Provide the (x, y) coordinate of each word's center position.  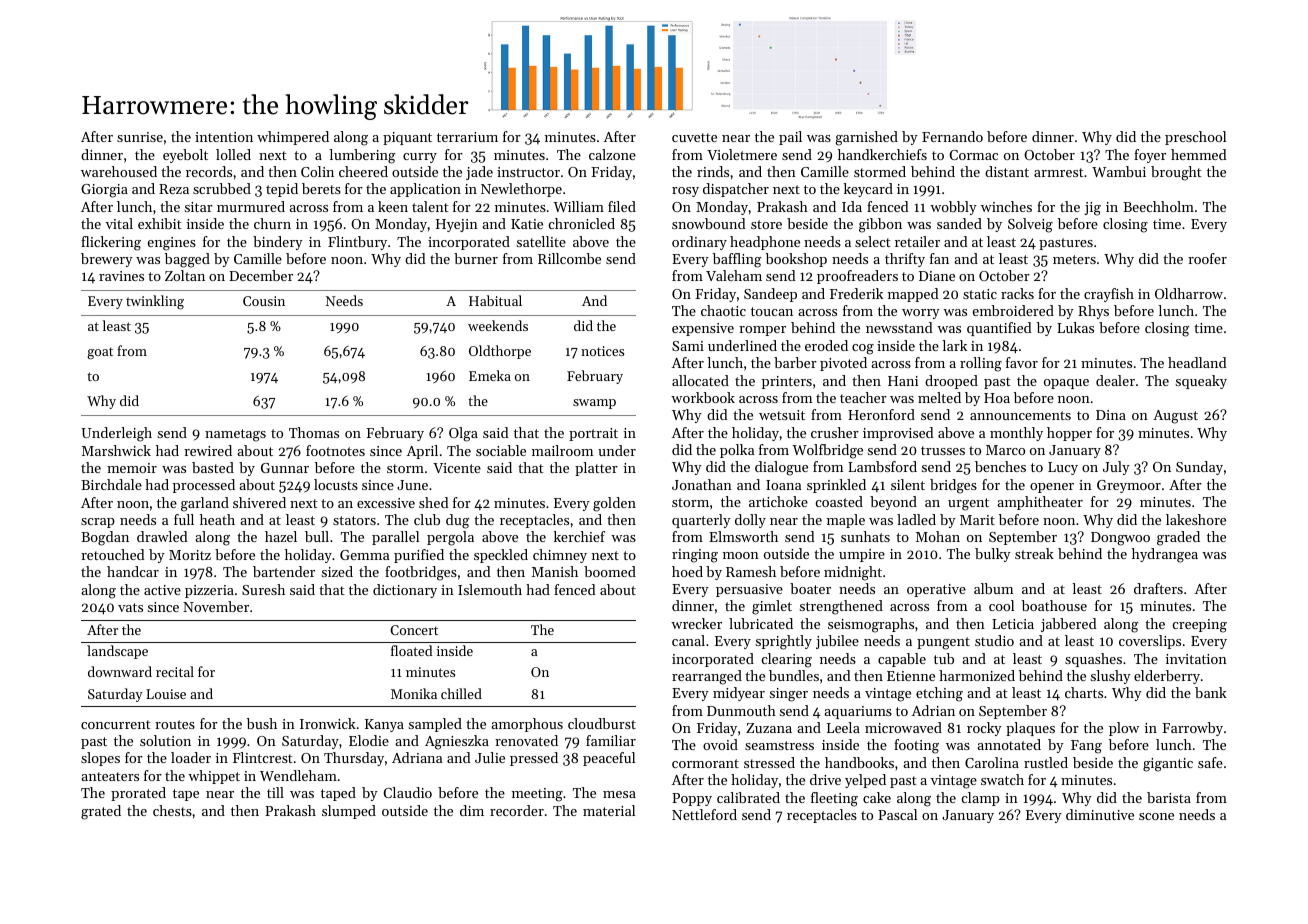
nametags (235, 435)
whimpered (293, 138)
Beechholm (1158, 206)
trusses (943, 450)
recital (175, 671)
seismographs (871, 625)
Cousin (264, 301)
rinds (713, 171)
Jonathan (702, 484)
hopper (1069, 434)
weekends (498, 325)
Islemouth (490, 589)
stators (354, 520)
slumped (349, 812)
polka (737, 451)
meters (1074, 259)
